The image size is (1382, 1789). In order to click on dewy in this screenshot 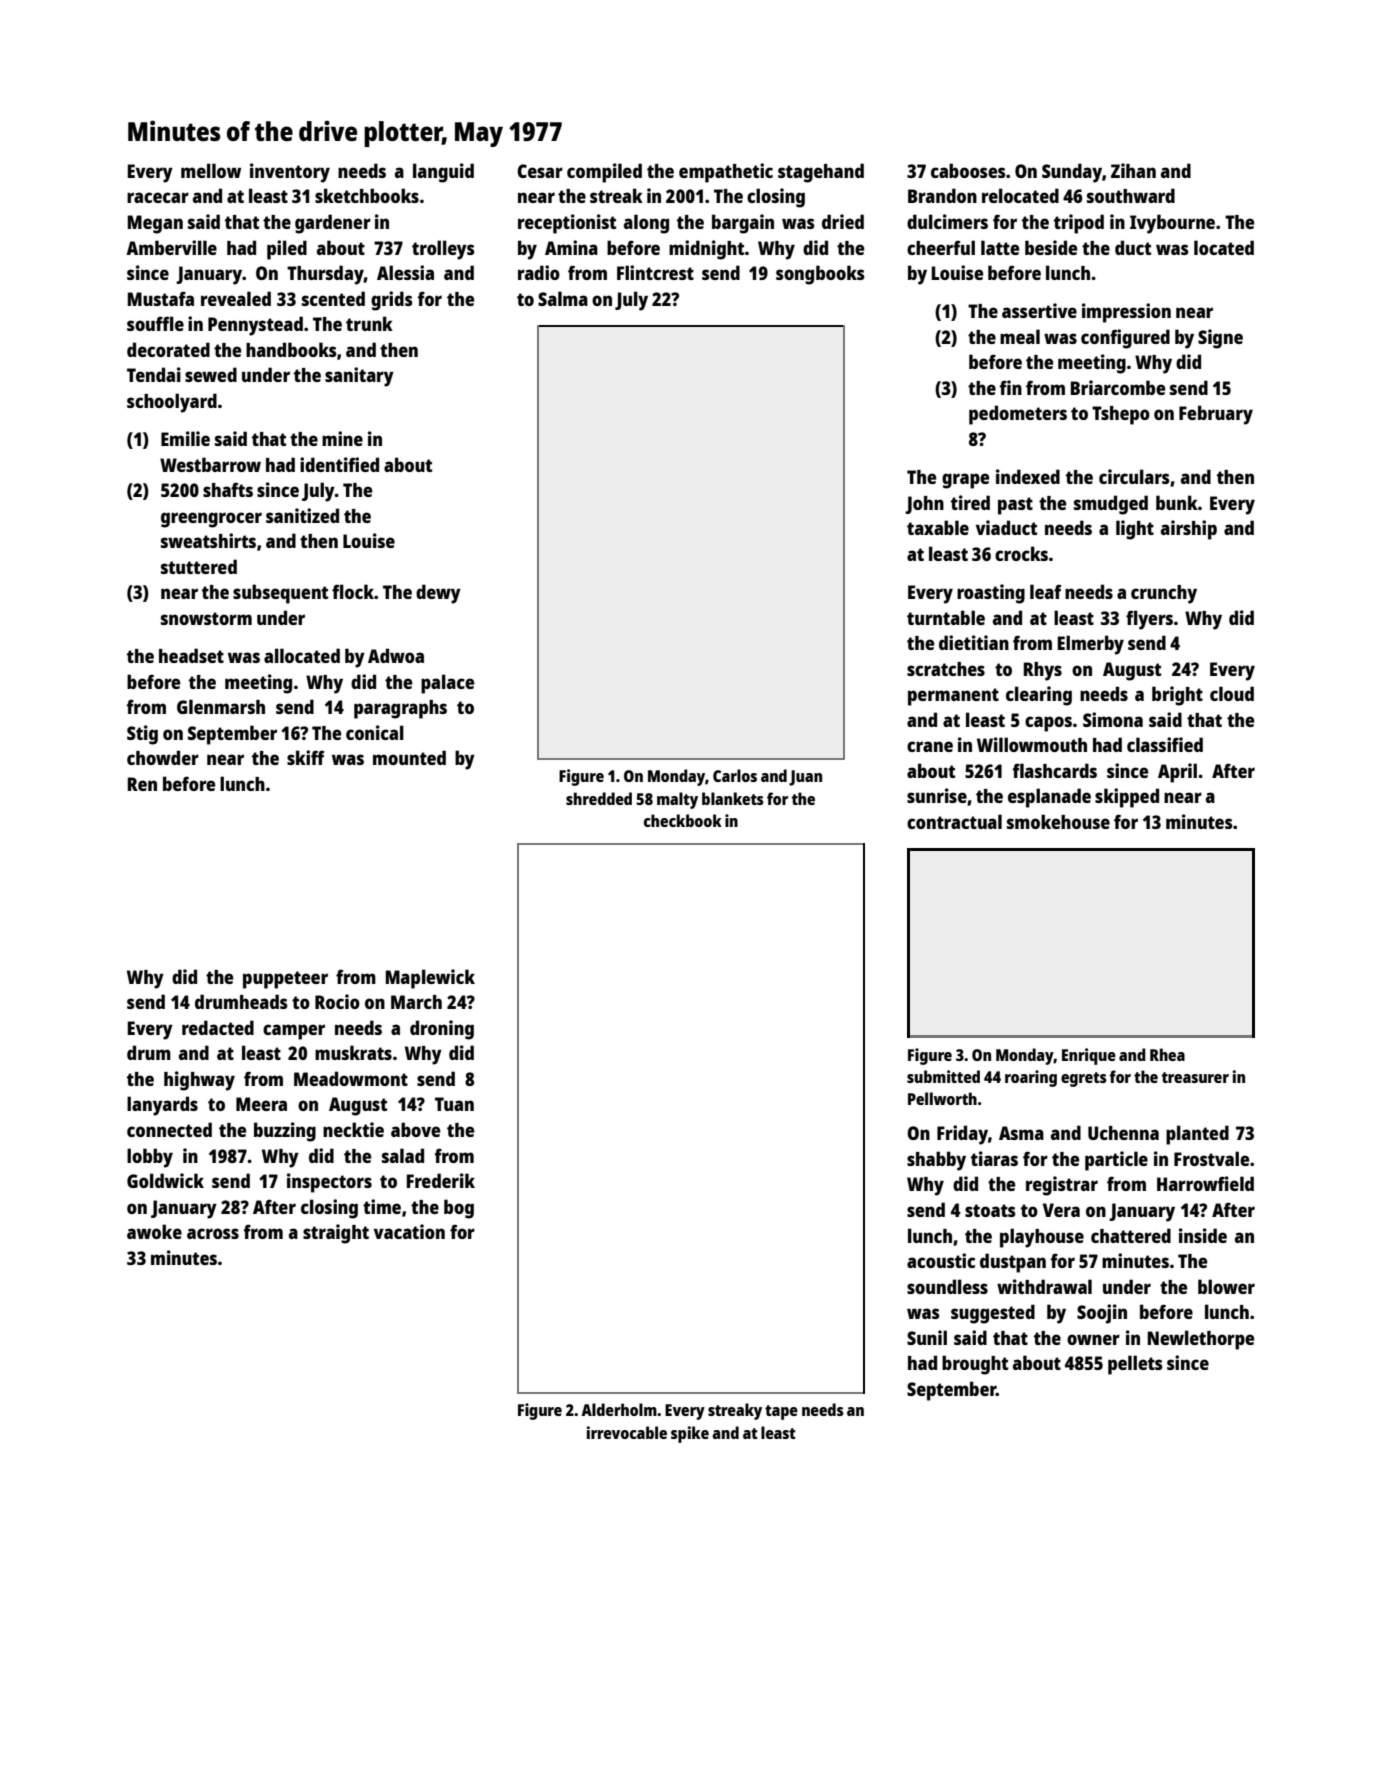, I will do `click(438, 594)`.
